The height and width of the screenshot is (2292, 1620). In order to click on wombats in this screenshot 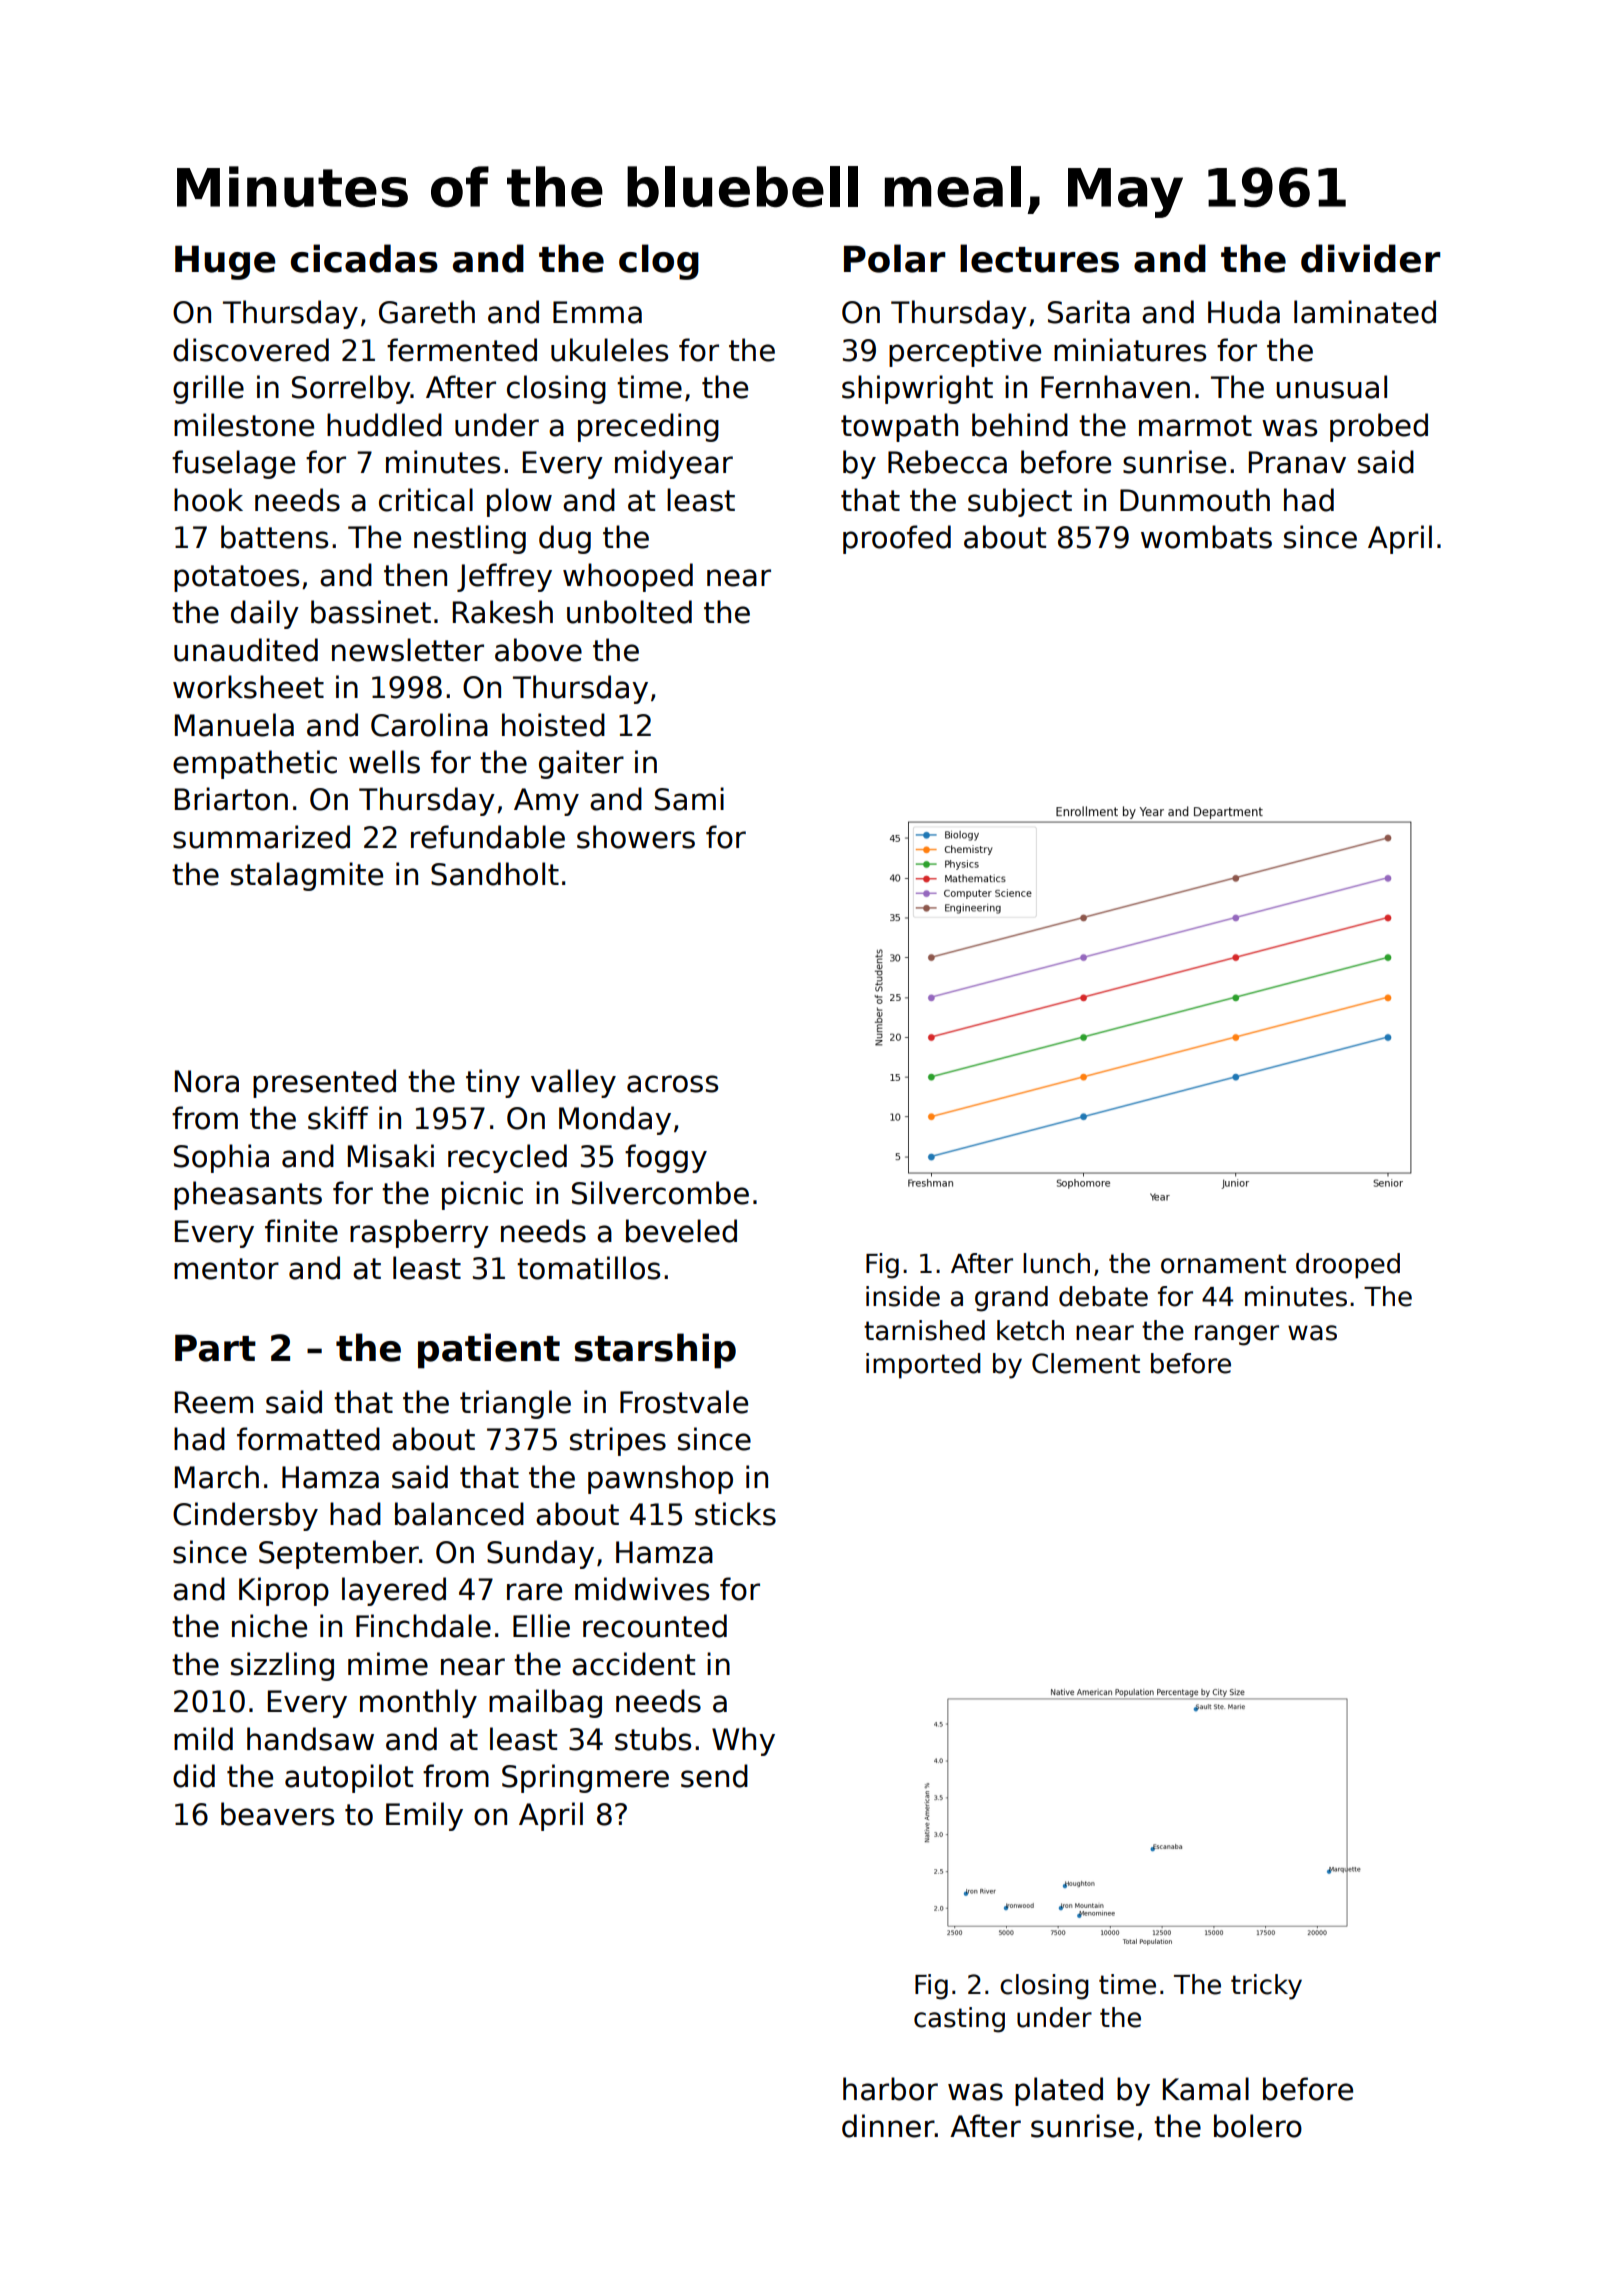, I will do `click(1206, 537)`.
